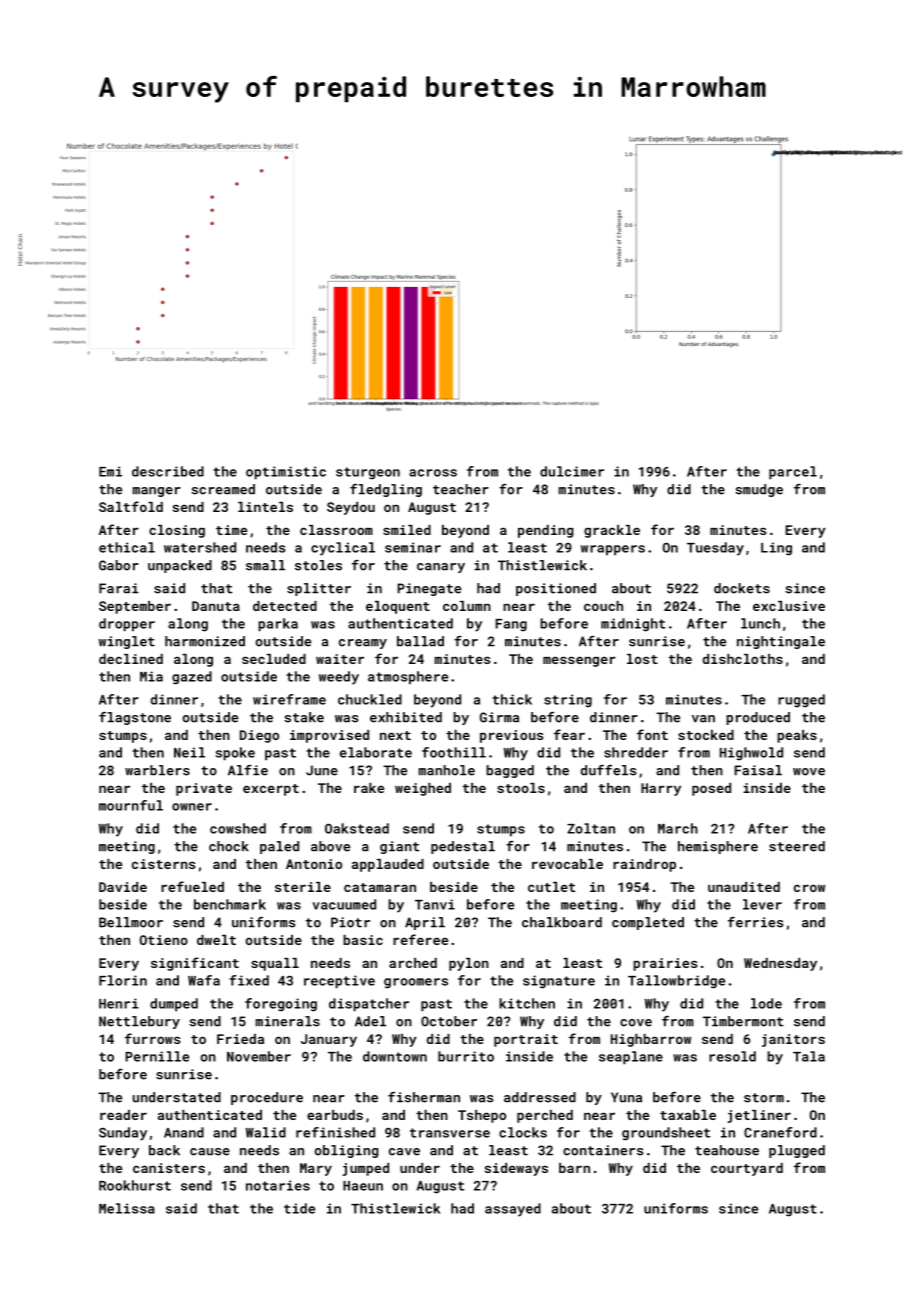 This document has width=924, height=1308. I want to click on barn, so click(574, 1168).
